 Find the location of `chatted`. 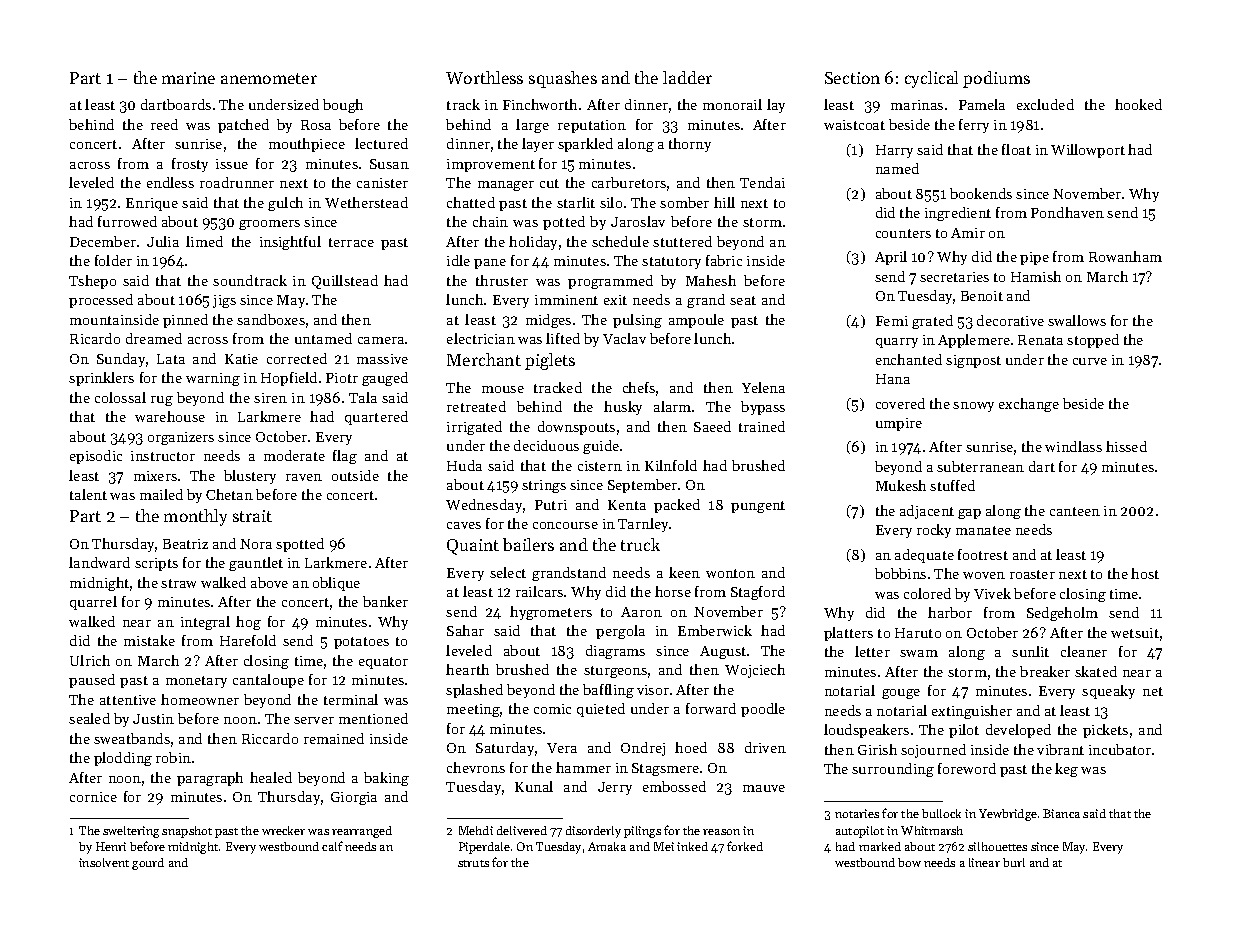

chatted is located at coordinates (471, 202).
